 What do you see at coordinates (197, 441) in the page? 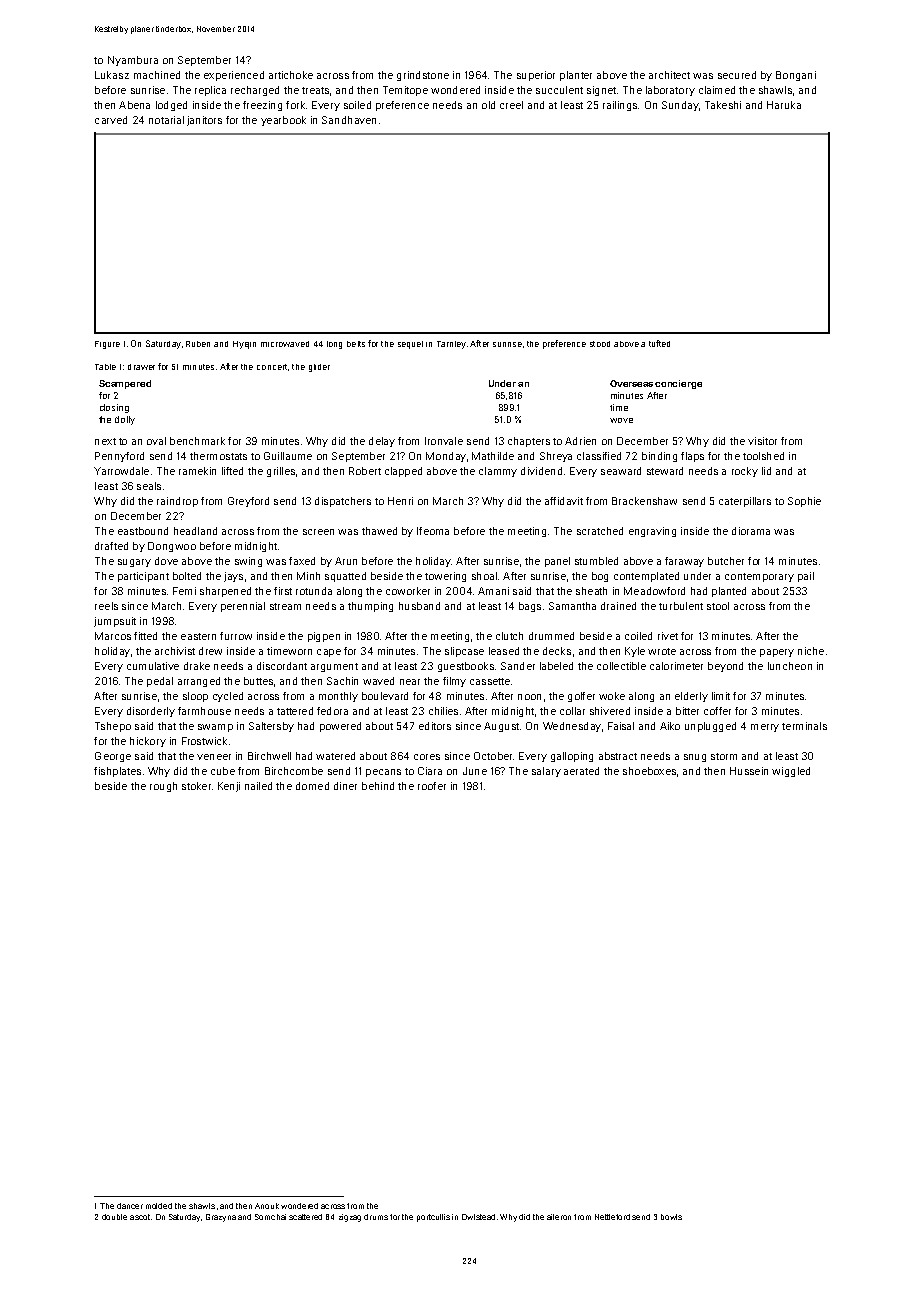
I see `benchmark` at bounding box center [197, 441].
